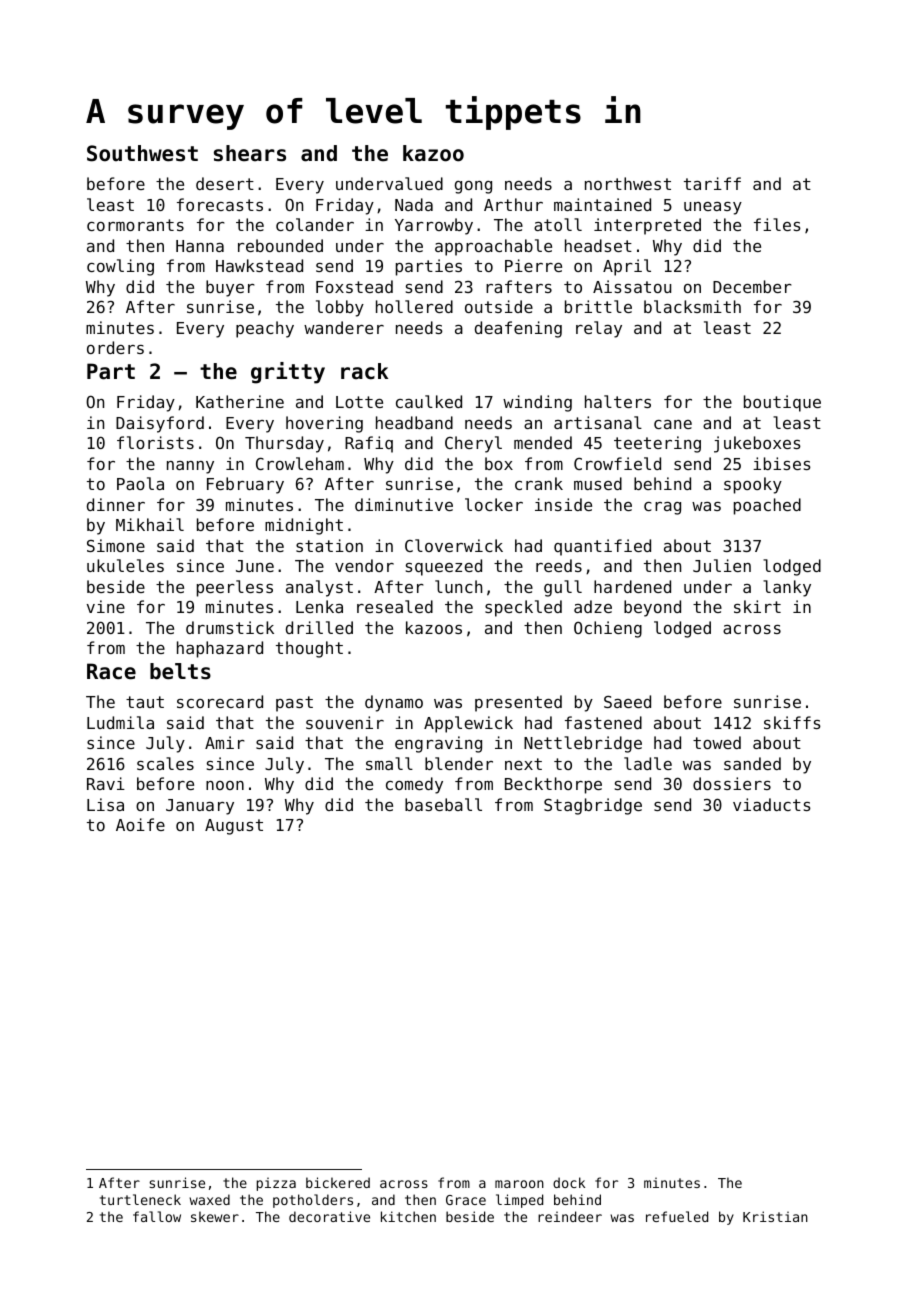  What do you see at coordinates (753, 485) in the screenshot?
I see `spooky` at bounding box center [753, 485].
